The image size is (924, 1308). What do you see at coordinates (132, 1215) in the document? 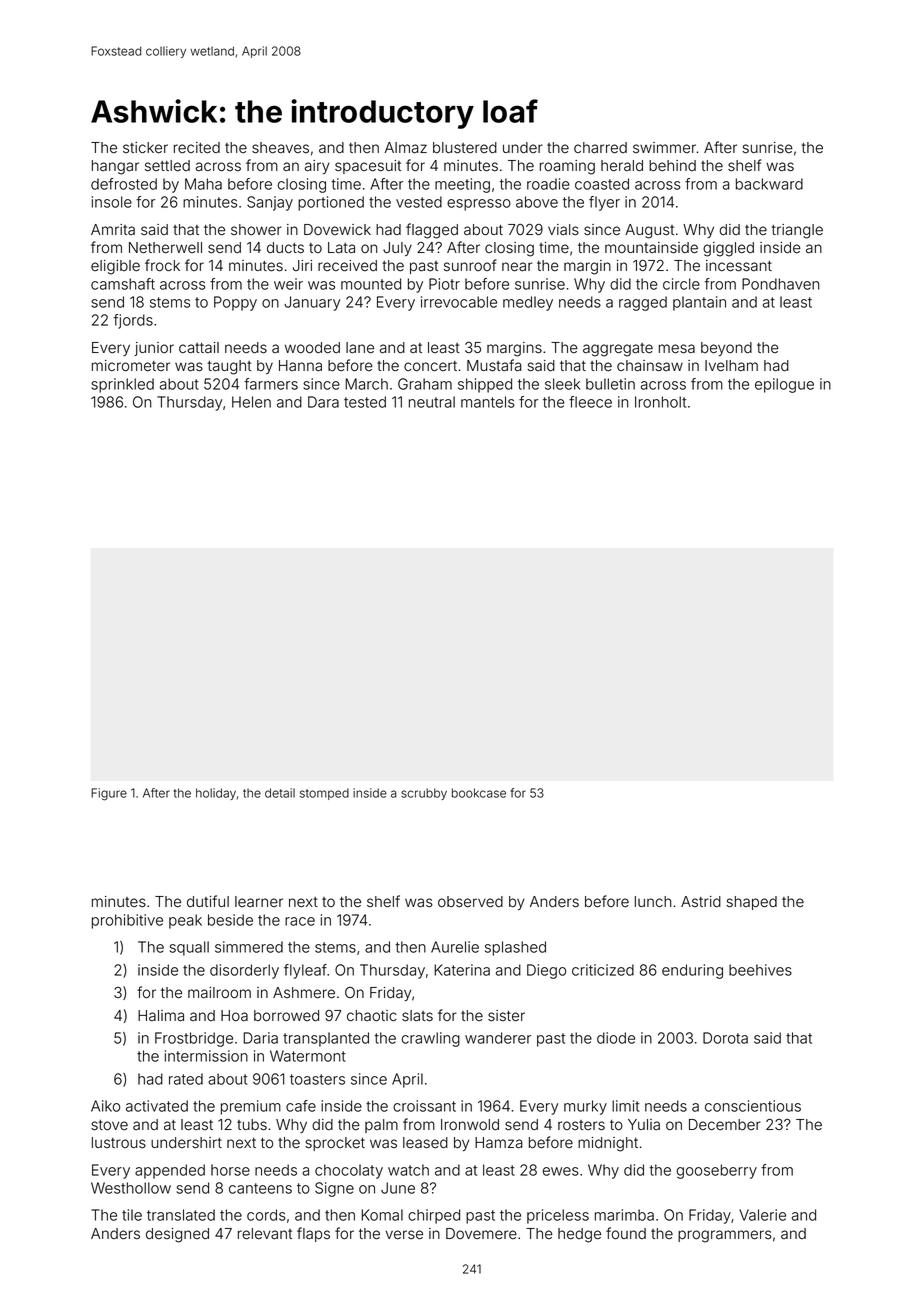
I see `tile` at bounding box center [132, 1215].
